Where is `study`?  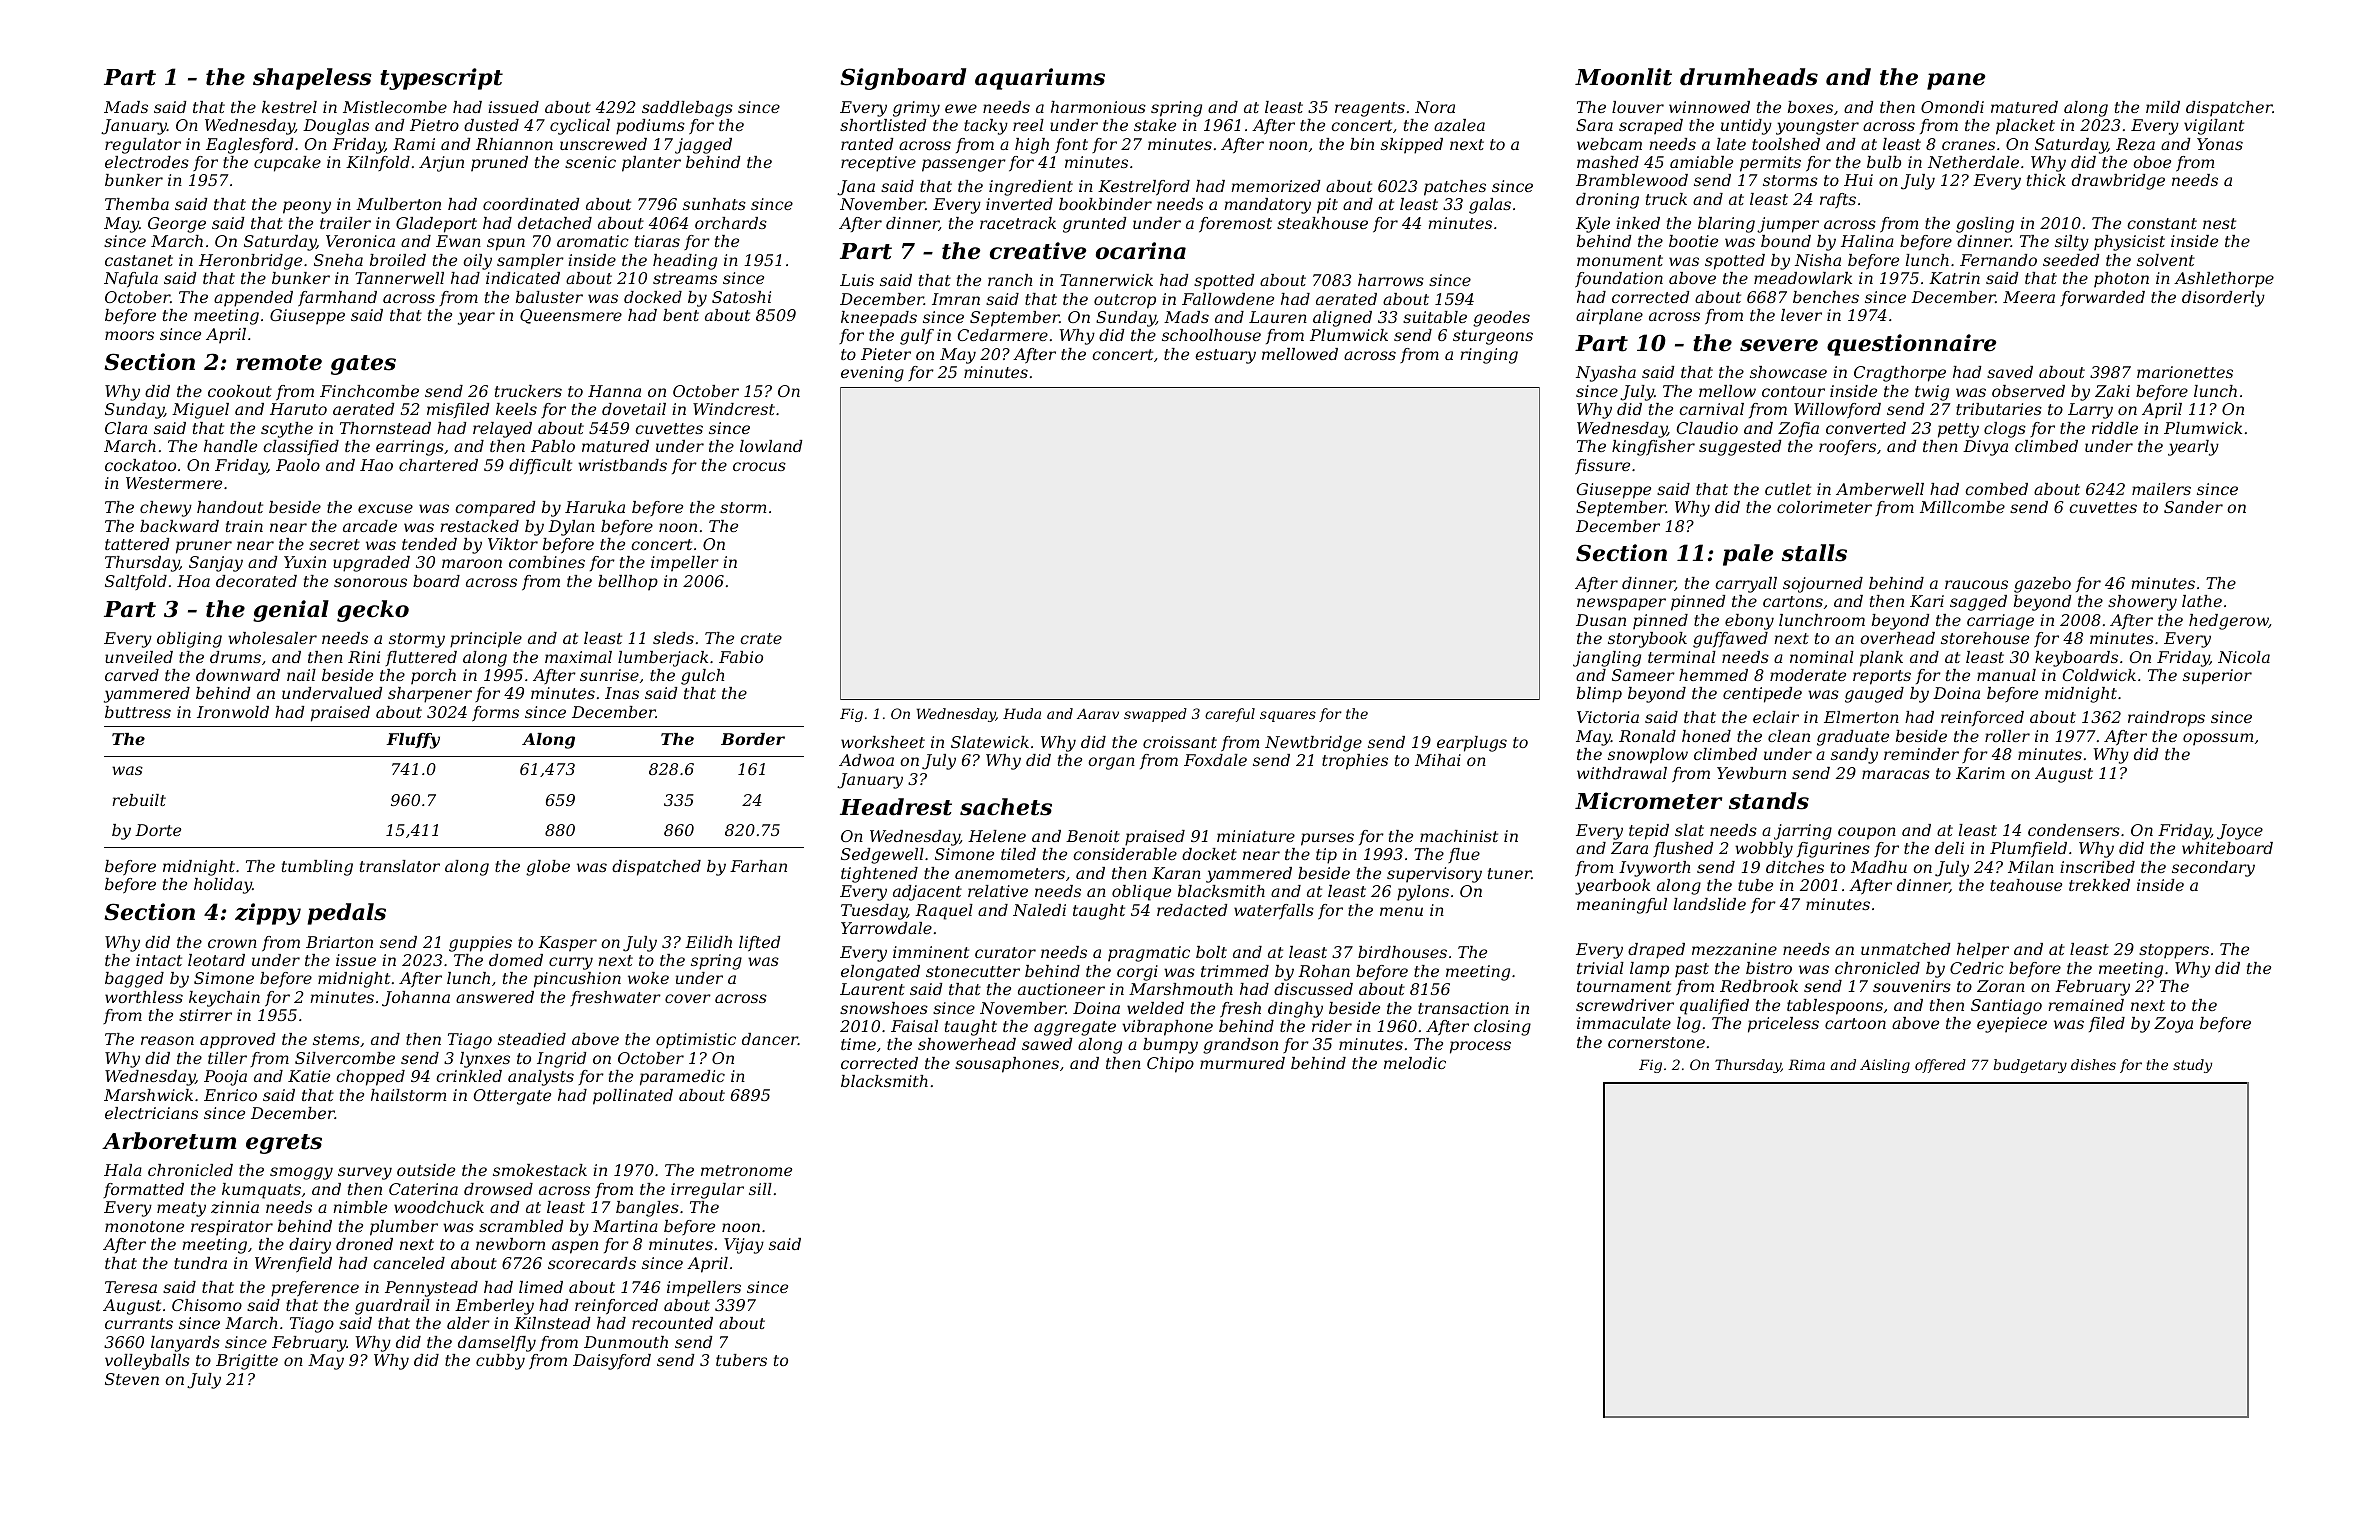 study is located at coordinates (2192, 1066).
